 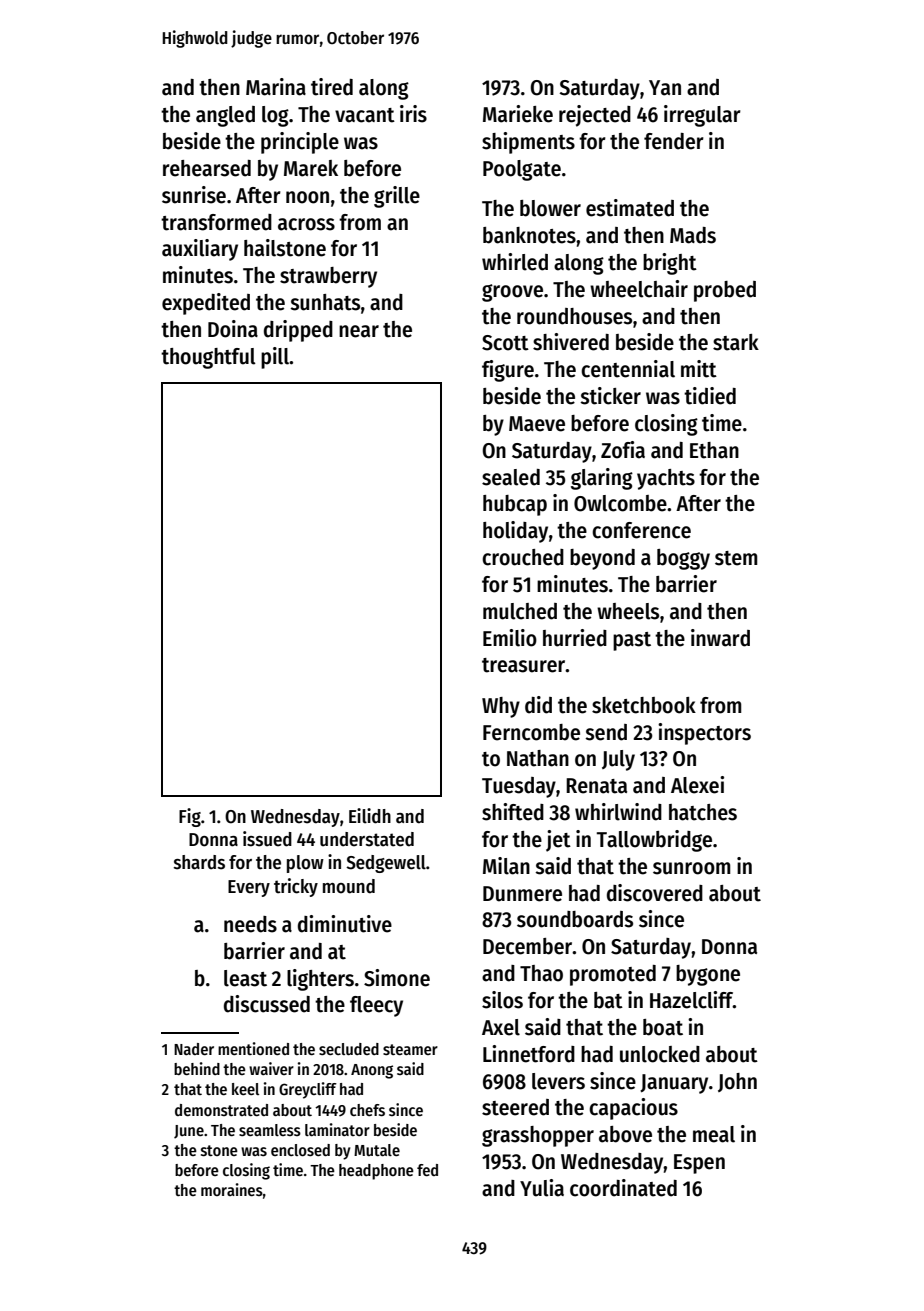 I want to click on centennial, so click(x=628, y=369).
